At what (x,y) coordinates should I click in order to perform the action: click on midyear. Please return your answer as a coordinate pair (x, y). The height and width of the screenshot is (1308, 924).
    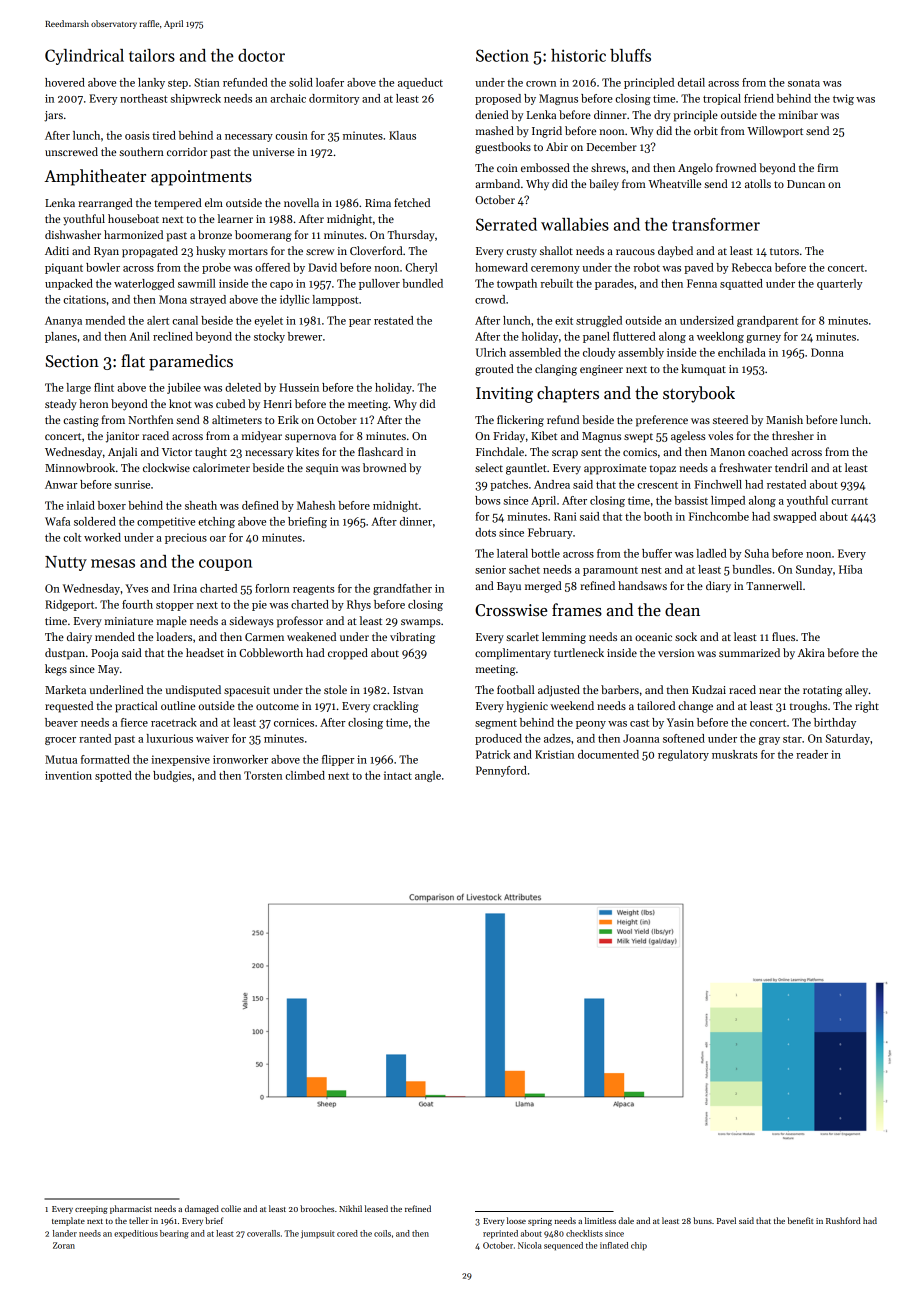
    Looking at the image, I should click on (261, 437).
